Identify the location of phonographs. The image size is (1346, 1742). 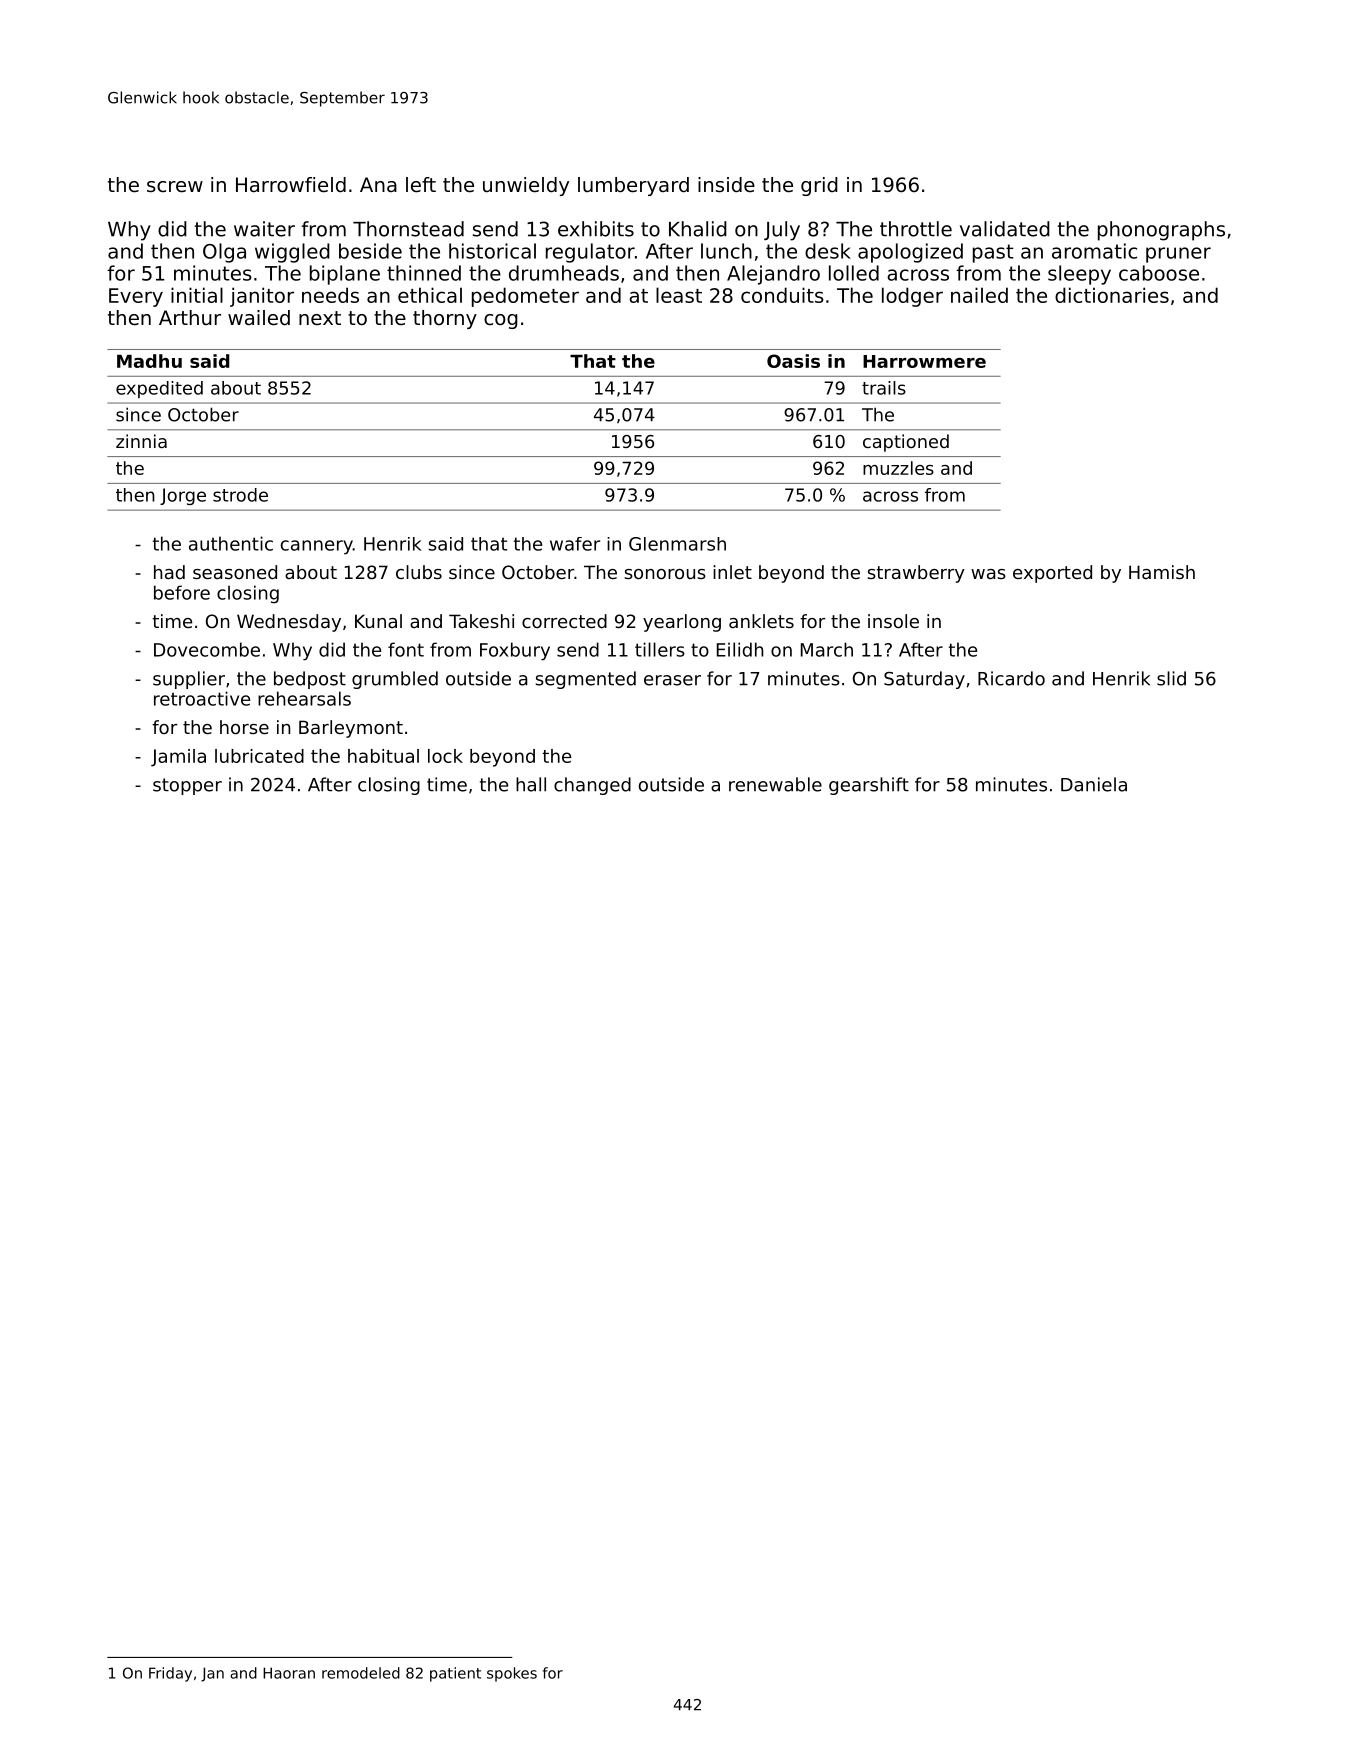
(1161, 231).
